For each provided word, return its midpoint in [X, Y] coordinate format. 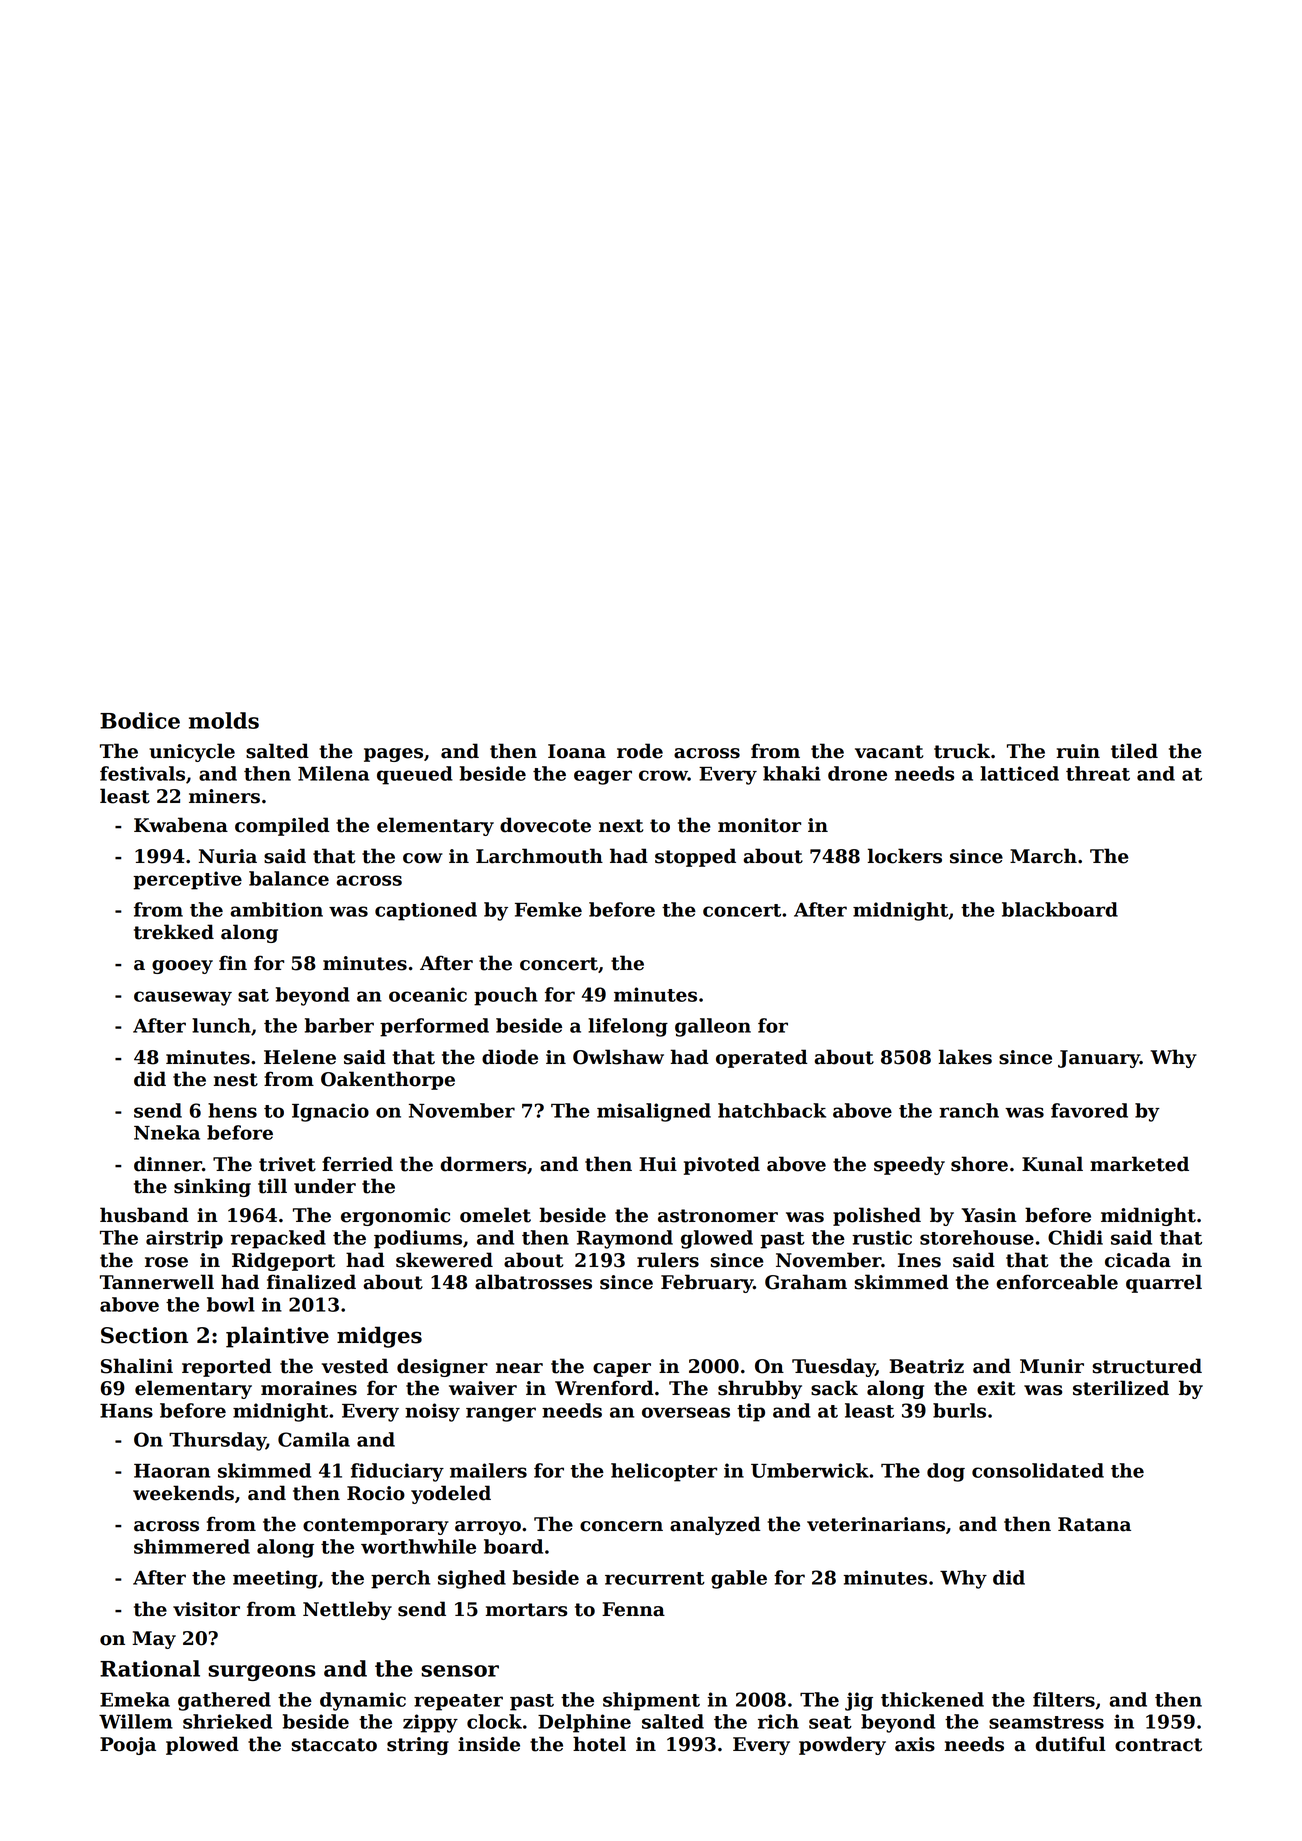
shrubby [760, 1389]
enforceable [1057, 1282]
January [1099, 1059]
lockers [905, 856]
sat [253, 995]
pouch [506, 996]
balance [289, 878]
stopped [695, 857]
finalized [311, 1282]
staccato [334, 1745]
